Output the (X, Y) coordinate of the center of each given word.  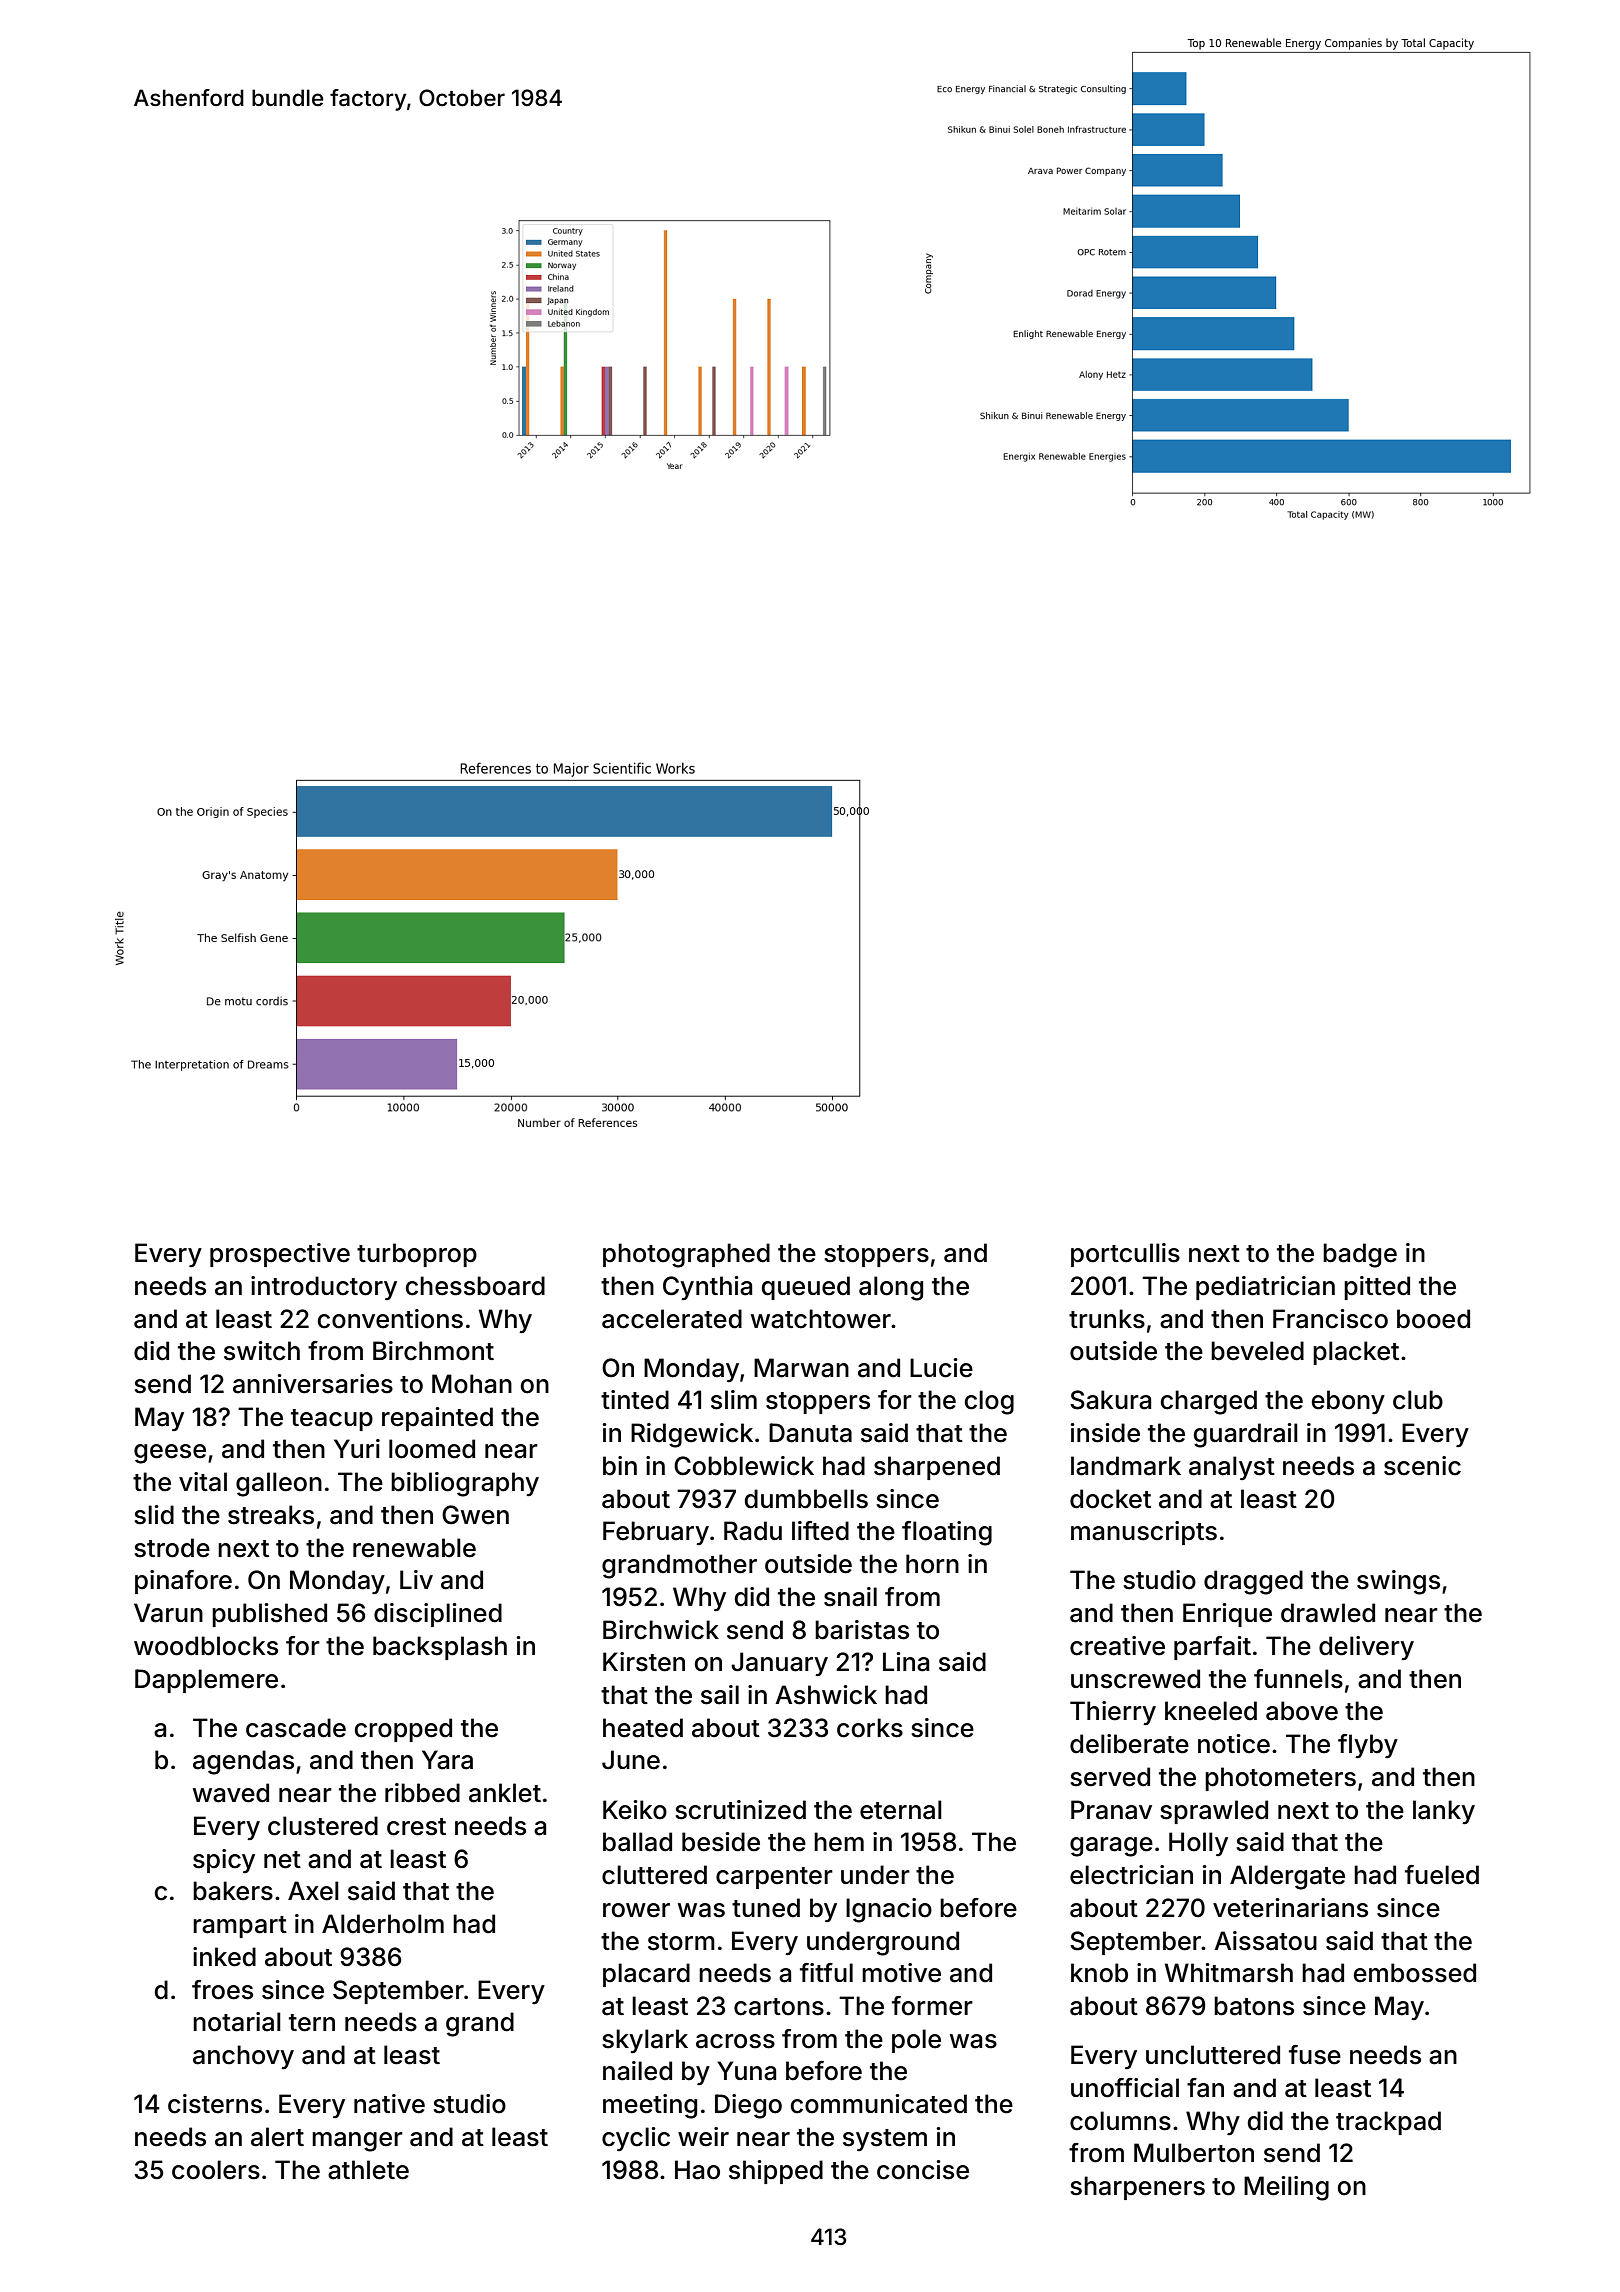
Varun (168, 1613)
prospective (280, 1255)
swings (1398, 1582)
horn (932, 1564)
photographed (686, 1255)
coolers (216, 2170)
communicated (879, 2104)
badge (1360, 1255)
